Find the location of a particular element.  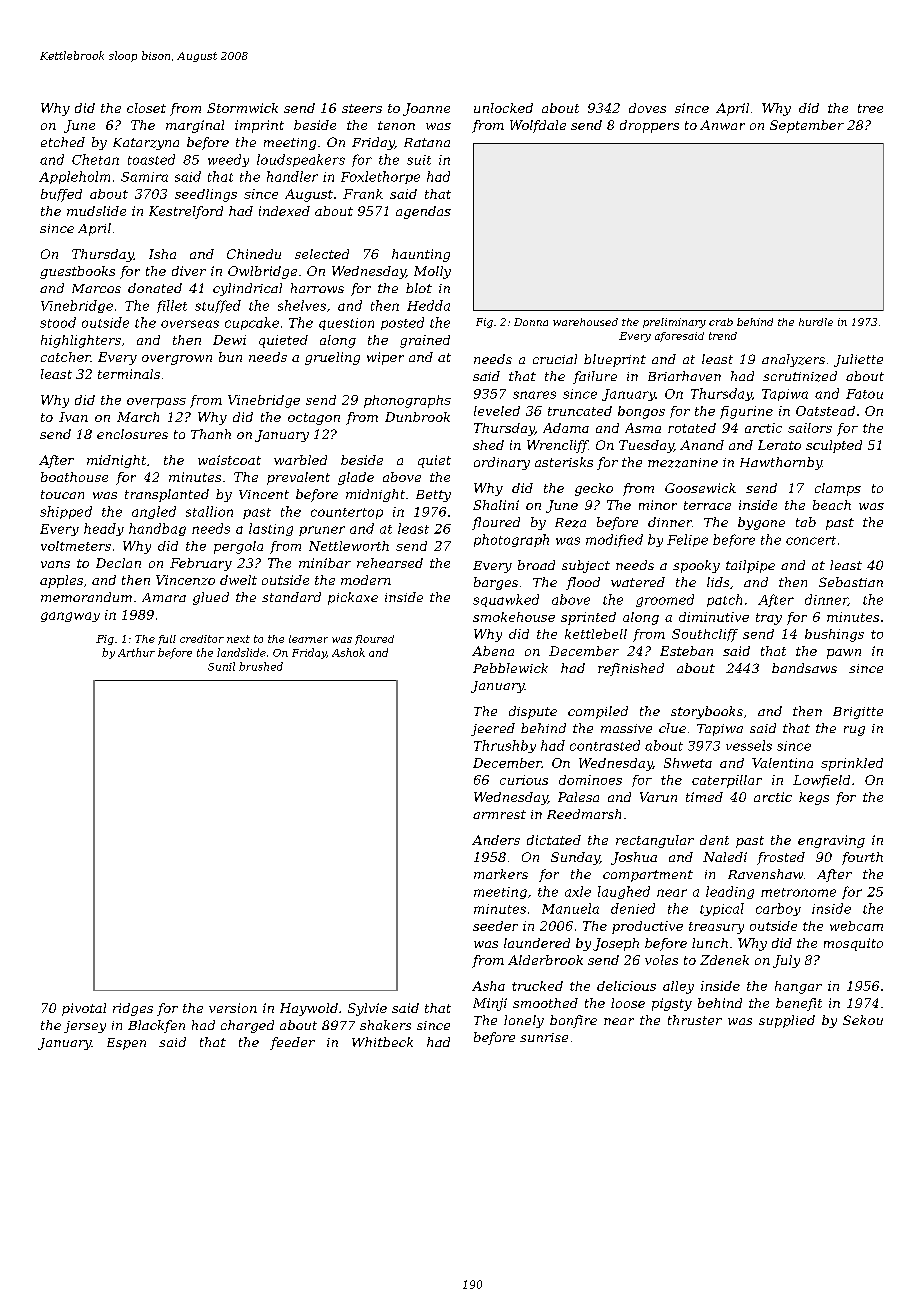

Declan is located at coordinates (118, 563).
